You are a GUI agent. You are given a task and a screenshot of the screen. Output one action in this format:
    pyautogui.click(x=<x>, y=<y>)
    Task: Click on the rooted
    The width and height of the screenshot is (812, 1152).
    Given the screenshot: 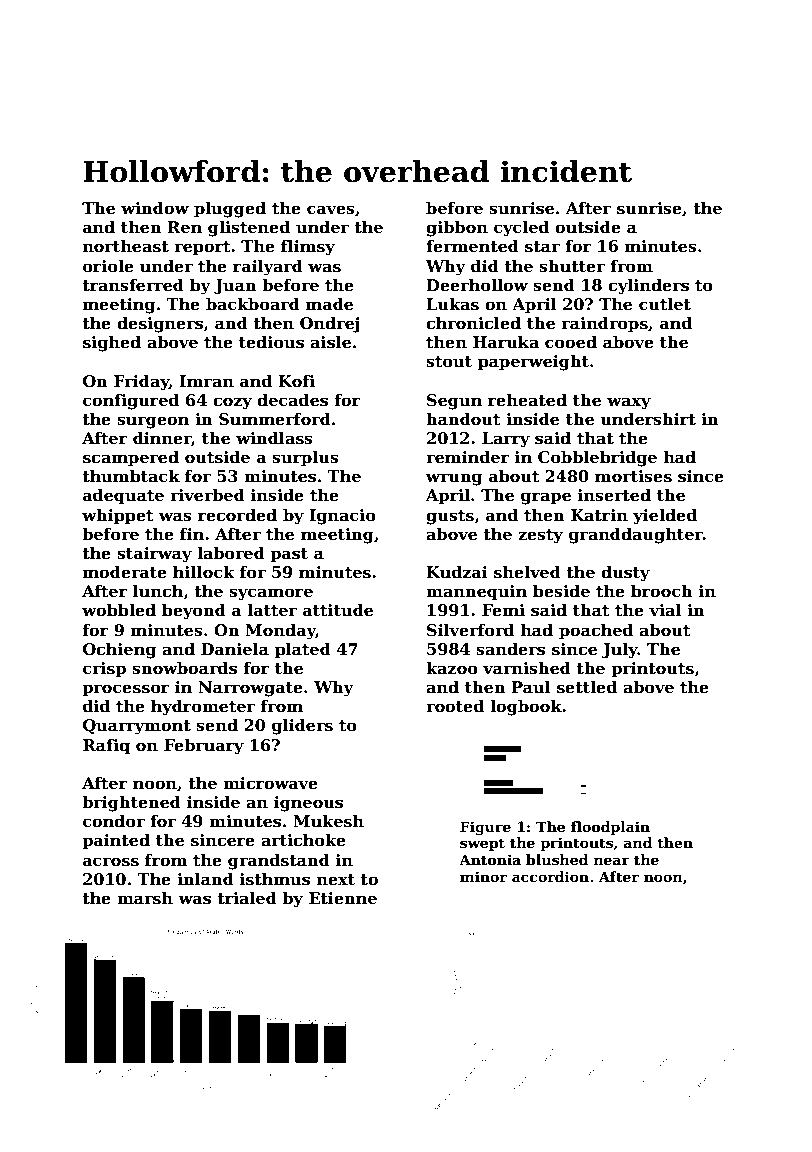 What is the action you would take?
    pyautogui.click(x=455, y=706)
